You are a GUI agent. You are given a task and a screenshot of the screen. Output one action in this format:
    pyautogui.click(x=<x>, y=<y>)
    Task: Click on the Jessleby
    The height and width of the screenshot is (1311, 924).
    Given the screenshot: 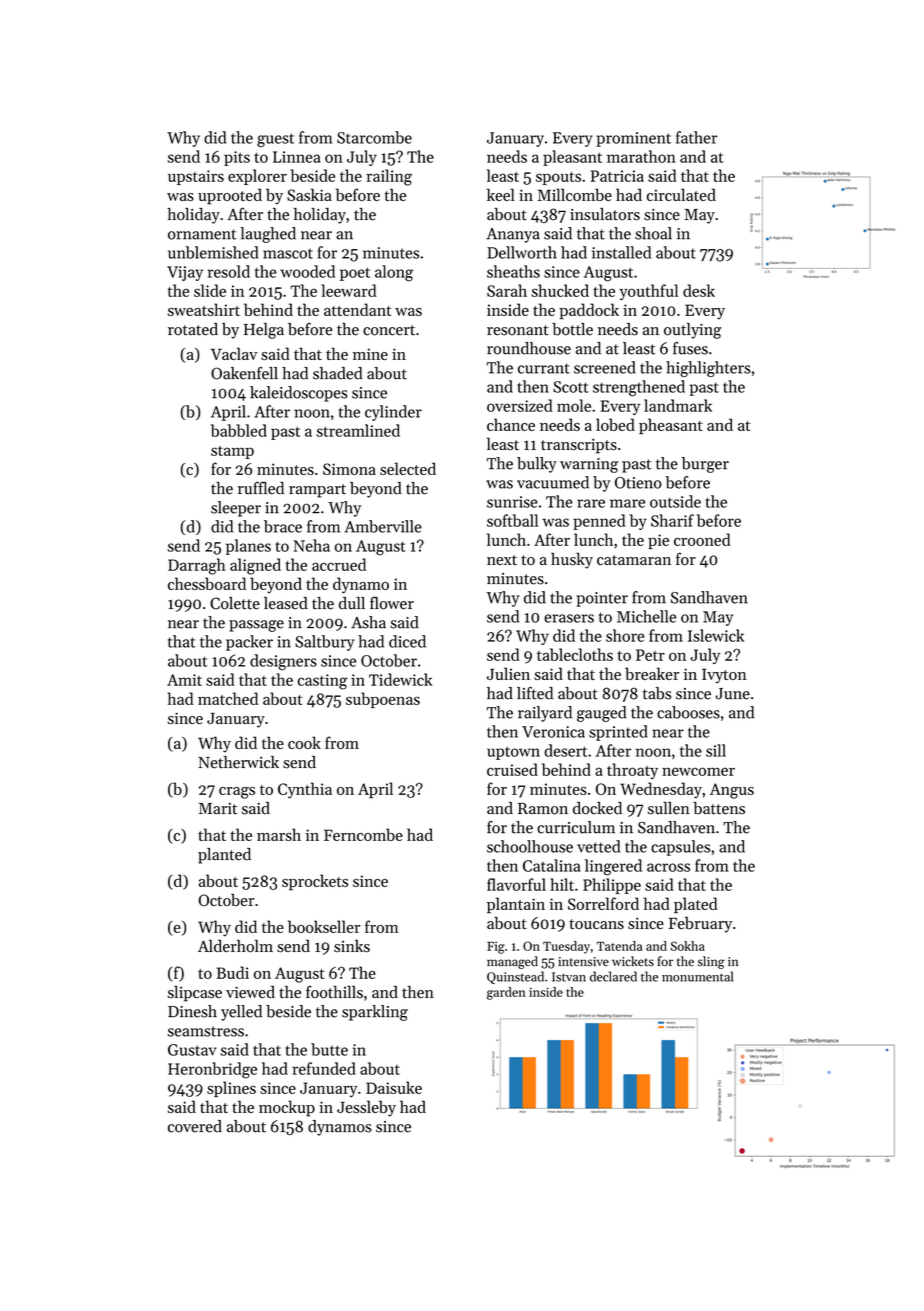 What is the action you would take?
    pyautogui.click(x=366, y=1108)
